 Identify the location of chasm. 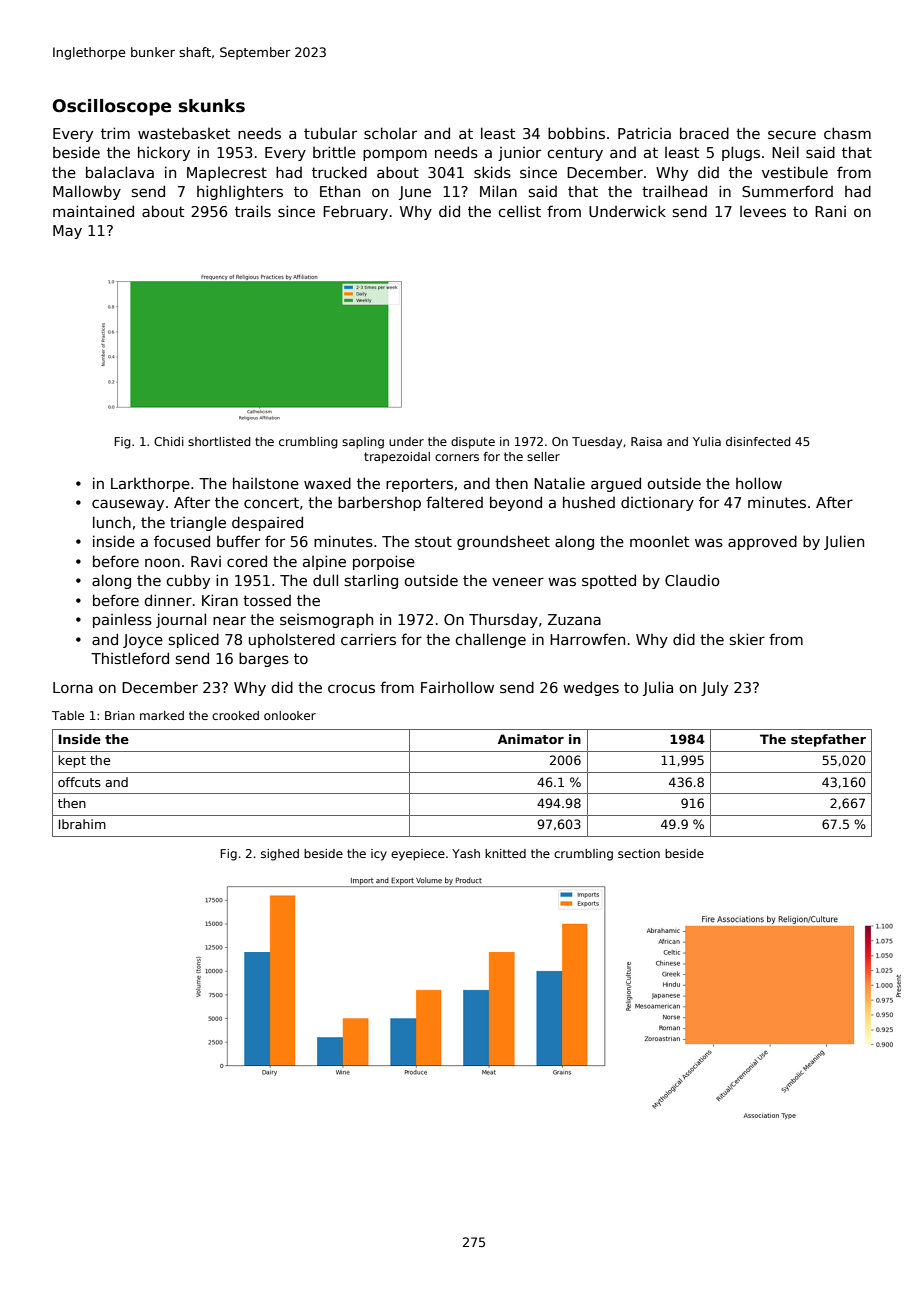
(847, 133).
